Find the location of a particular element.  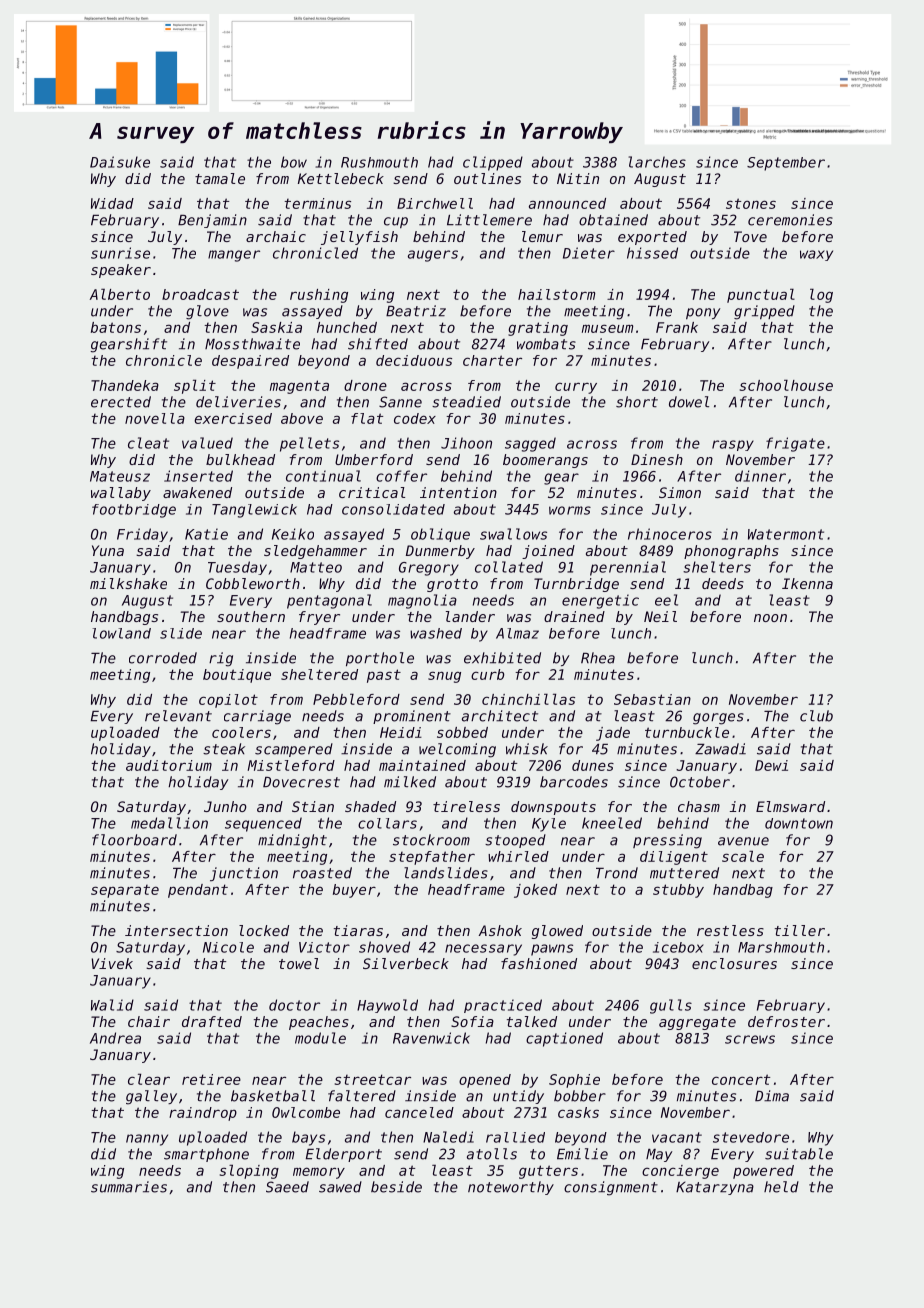

fashioned is located at coordinates (539, 963).
